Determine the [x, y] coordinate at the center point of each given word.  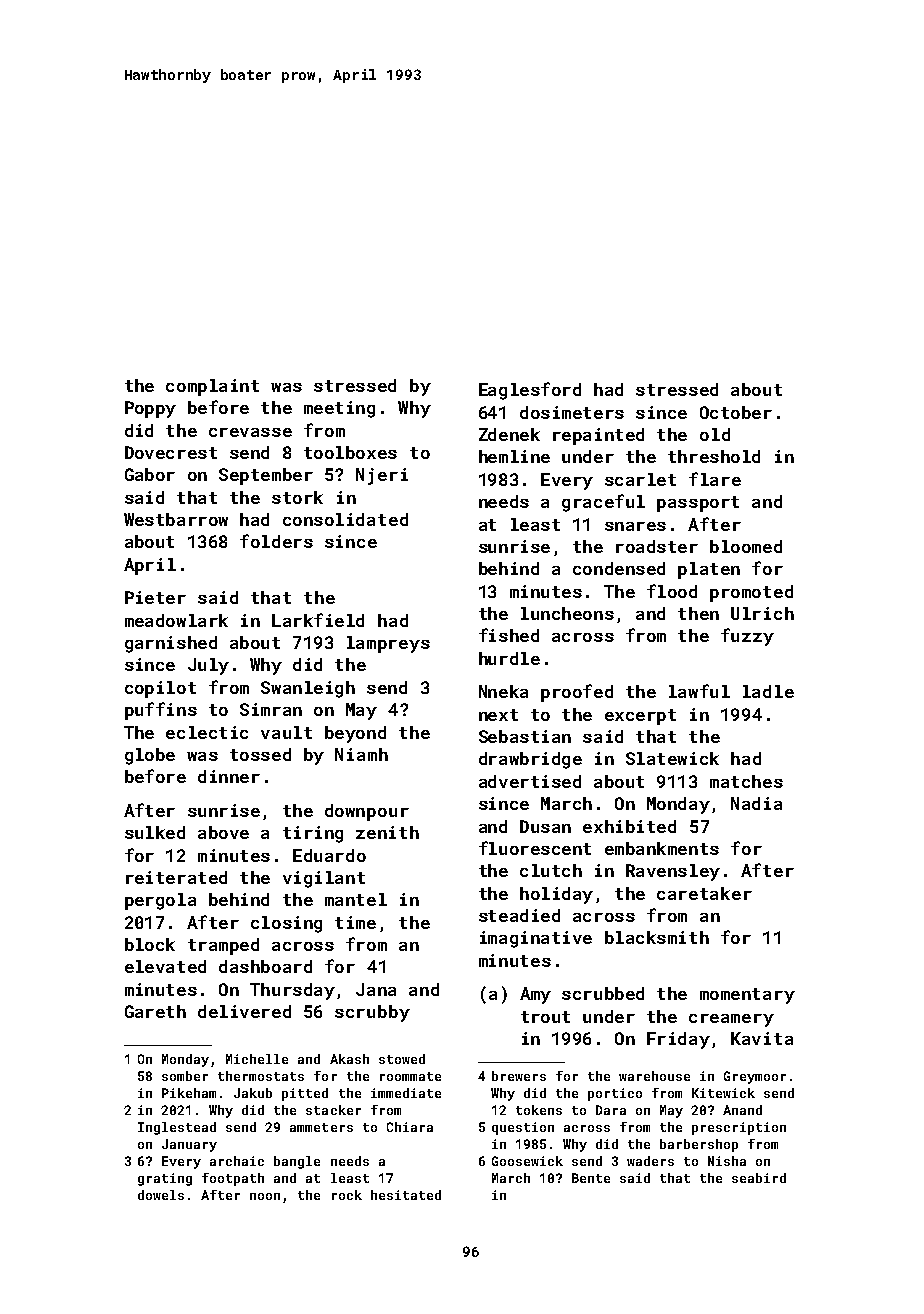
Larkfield [318, 620]
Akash [349, 1059]
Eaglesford [530, 391]
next [498, 715]
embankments [662, 848]
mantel [356, 899]
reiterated [176, 877]
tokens [539, 1110]
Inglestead [177, 1128]
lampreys [388, 644]
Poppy [150, 409]
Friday [678, 1040]
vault [286, 732]
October [736, 412]
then [698, 613]
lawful [699, 691]
